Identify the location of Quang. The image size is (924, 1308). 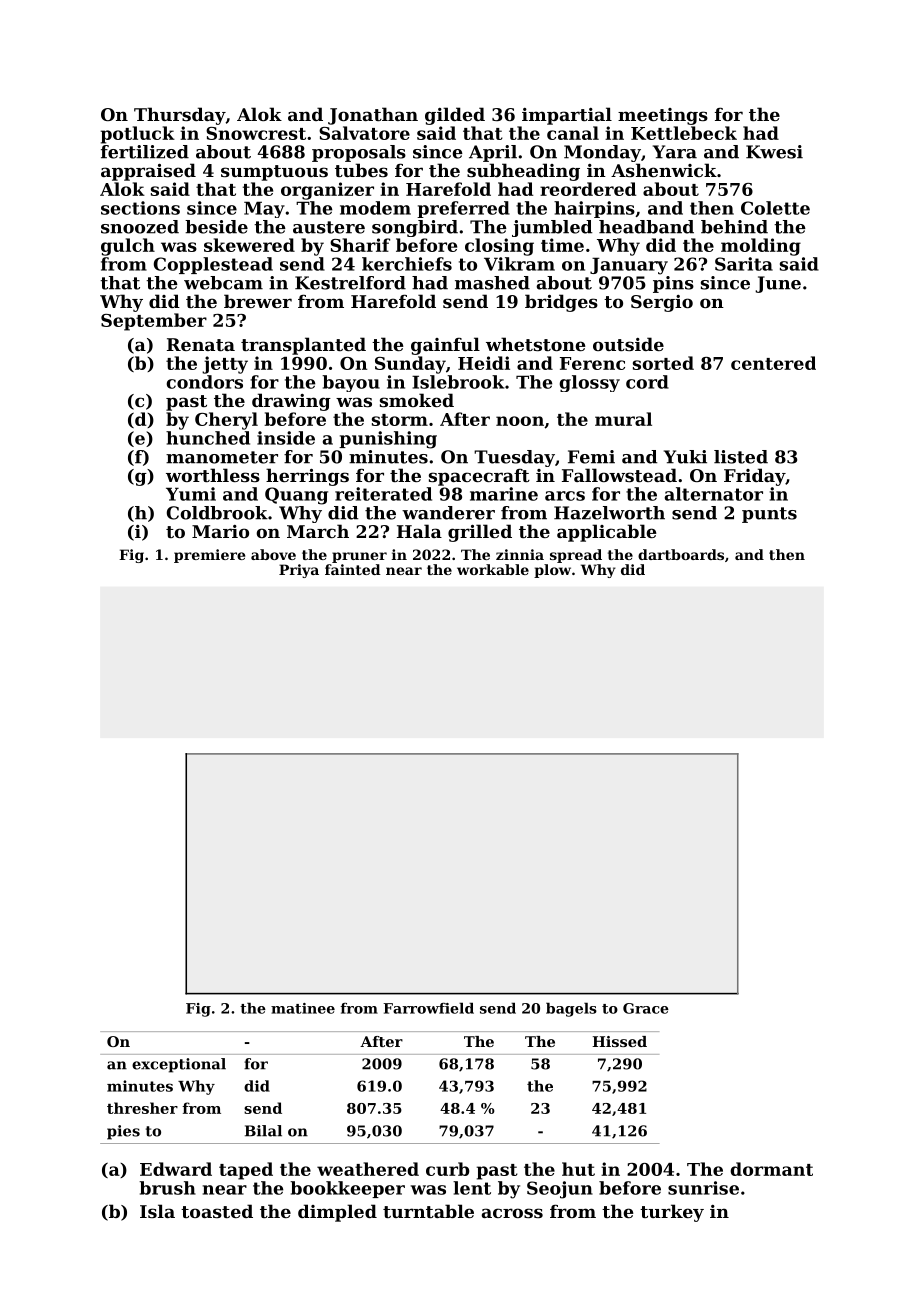
(296, 496).
